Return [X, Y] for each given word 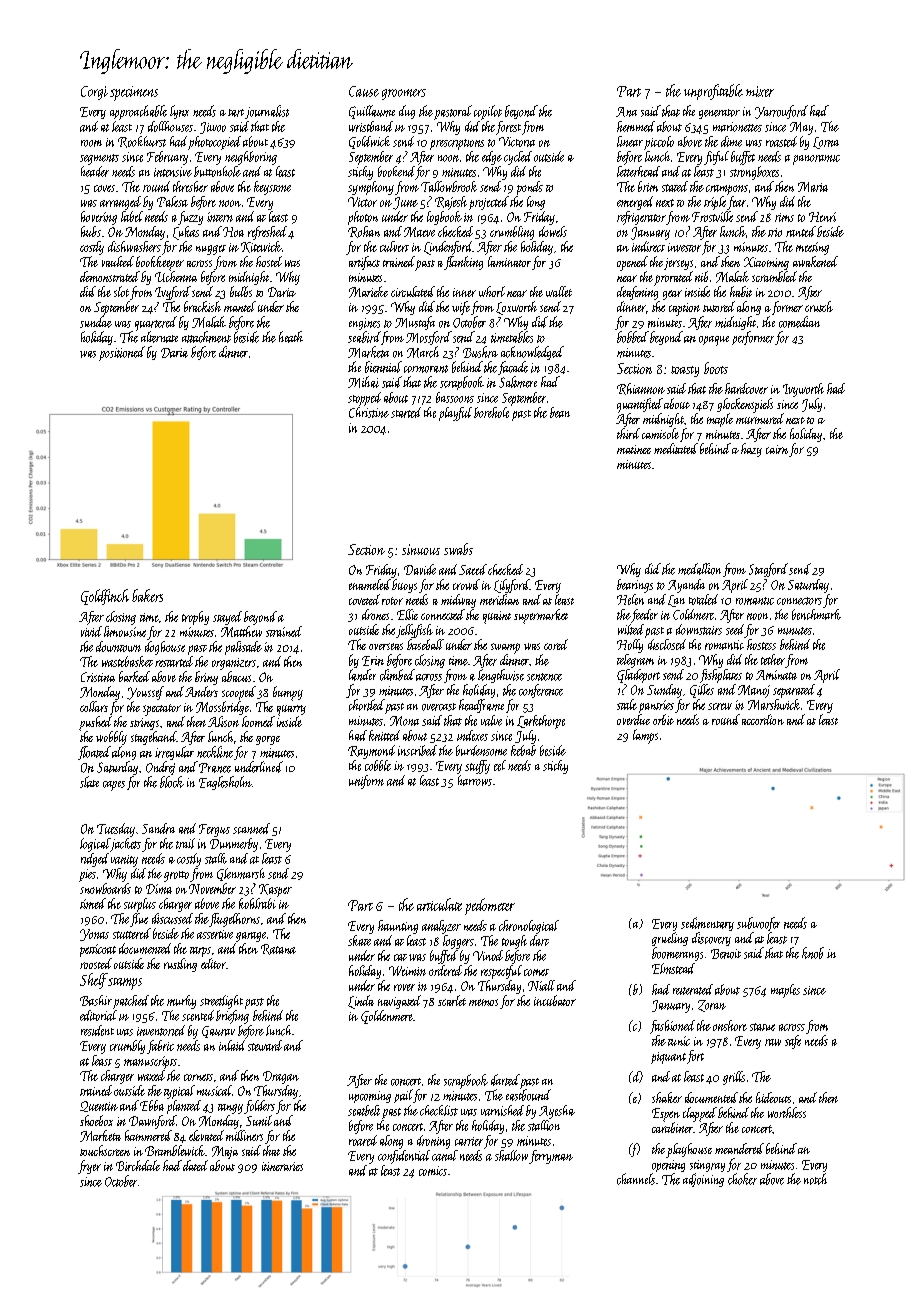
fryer [89, 1167]
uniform [366, 782]
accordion [763, 719]
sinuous [421, 549]
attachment [206, 337]
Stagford [768, 570]
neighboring [251, 158]
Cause [364, 91]
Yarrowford [781, 112]
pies [87, 875]
